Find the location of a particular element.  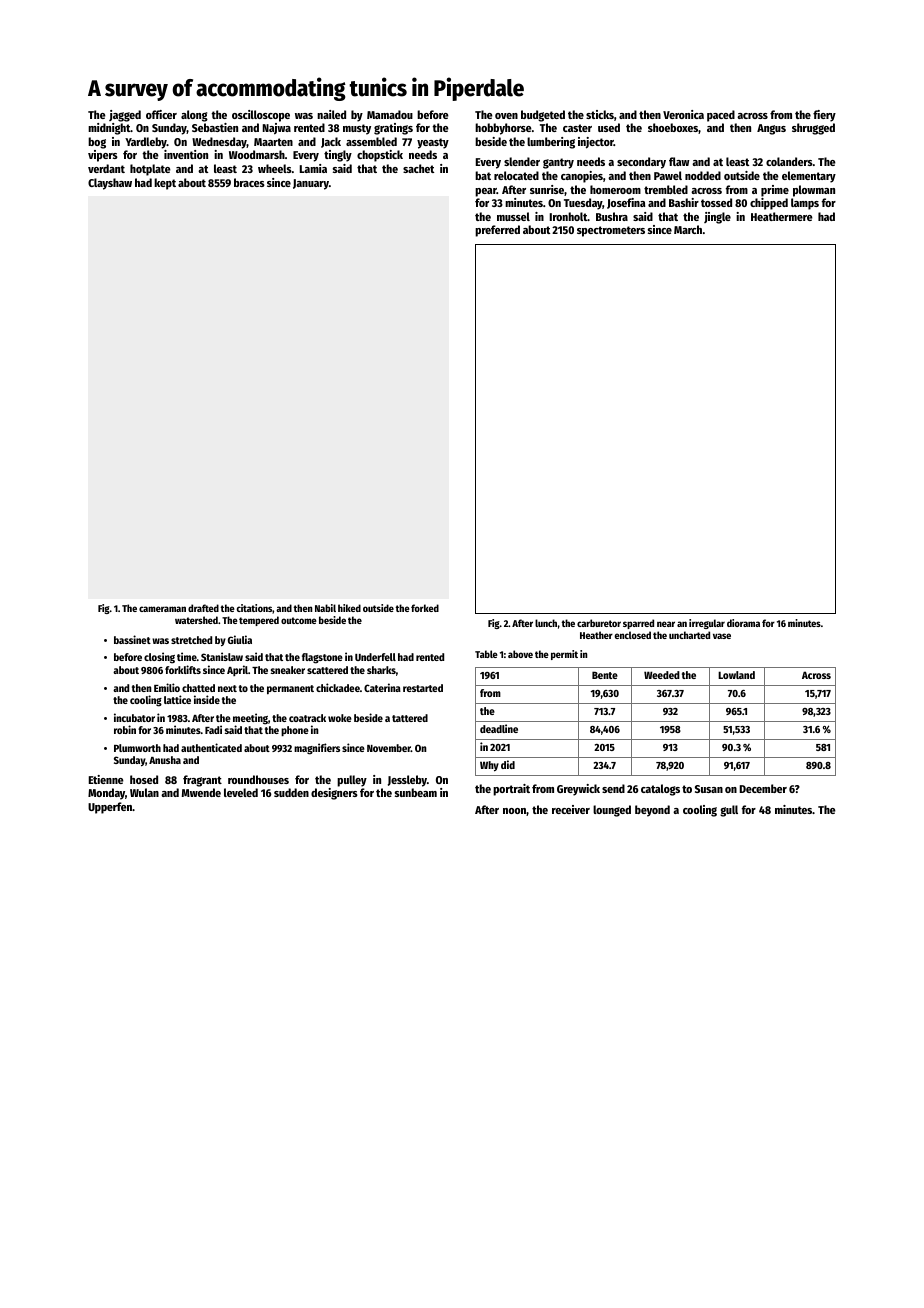

Lowland is located at coordinates (736, 675).
